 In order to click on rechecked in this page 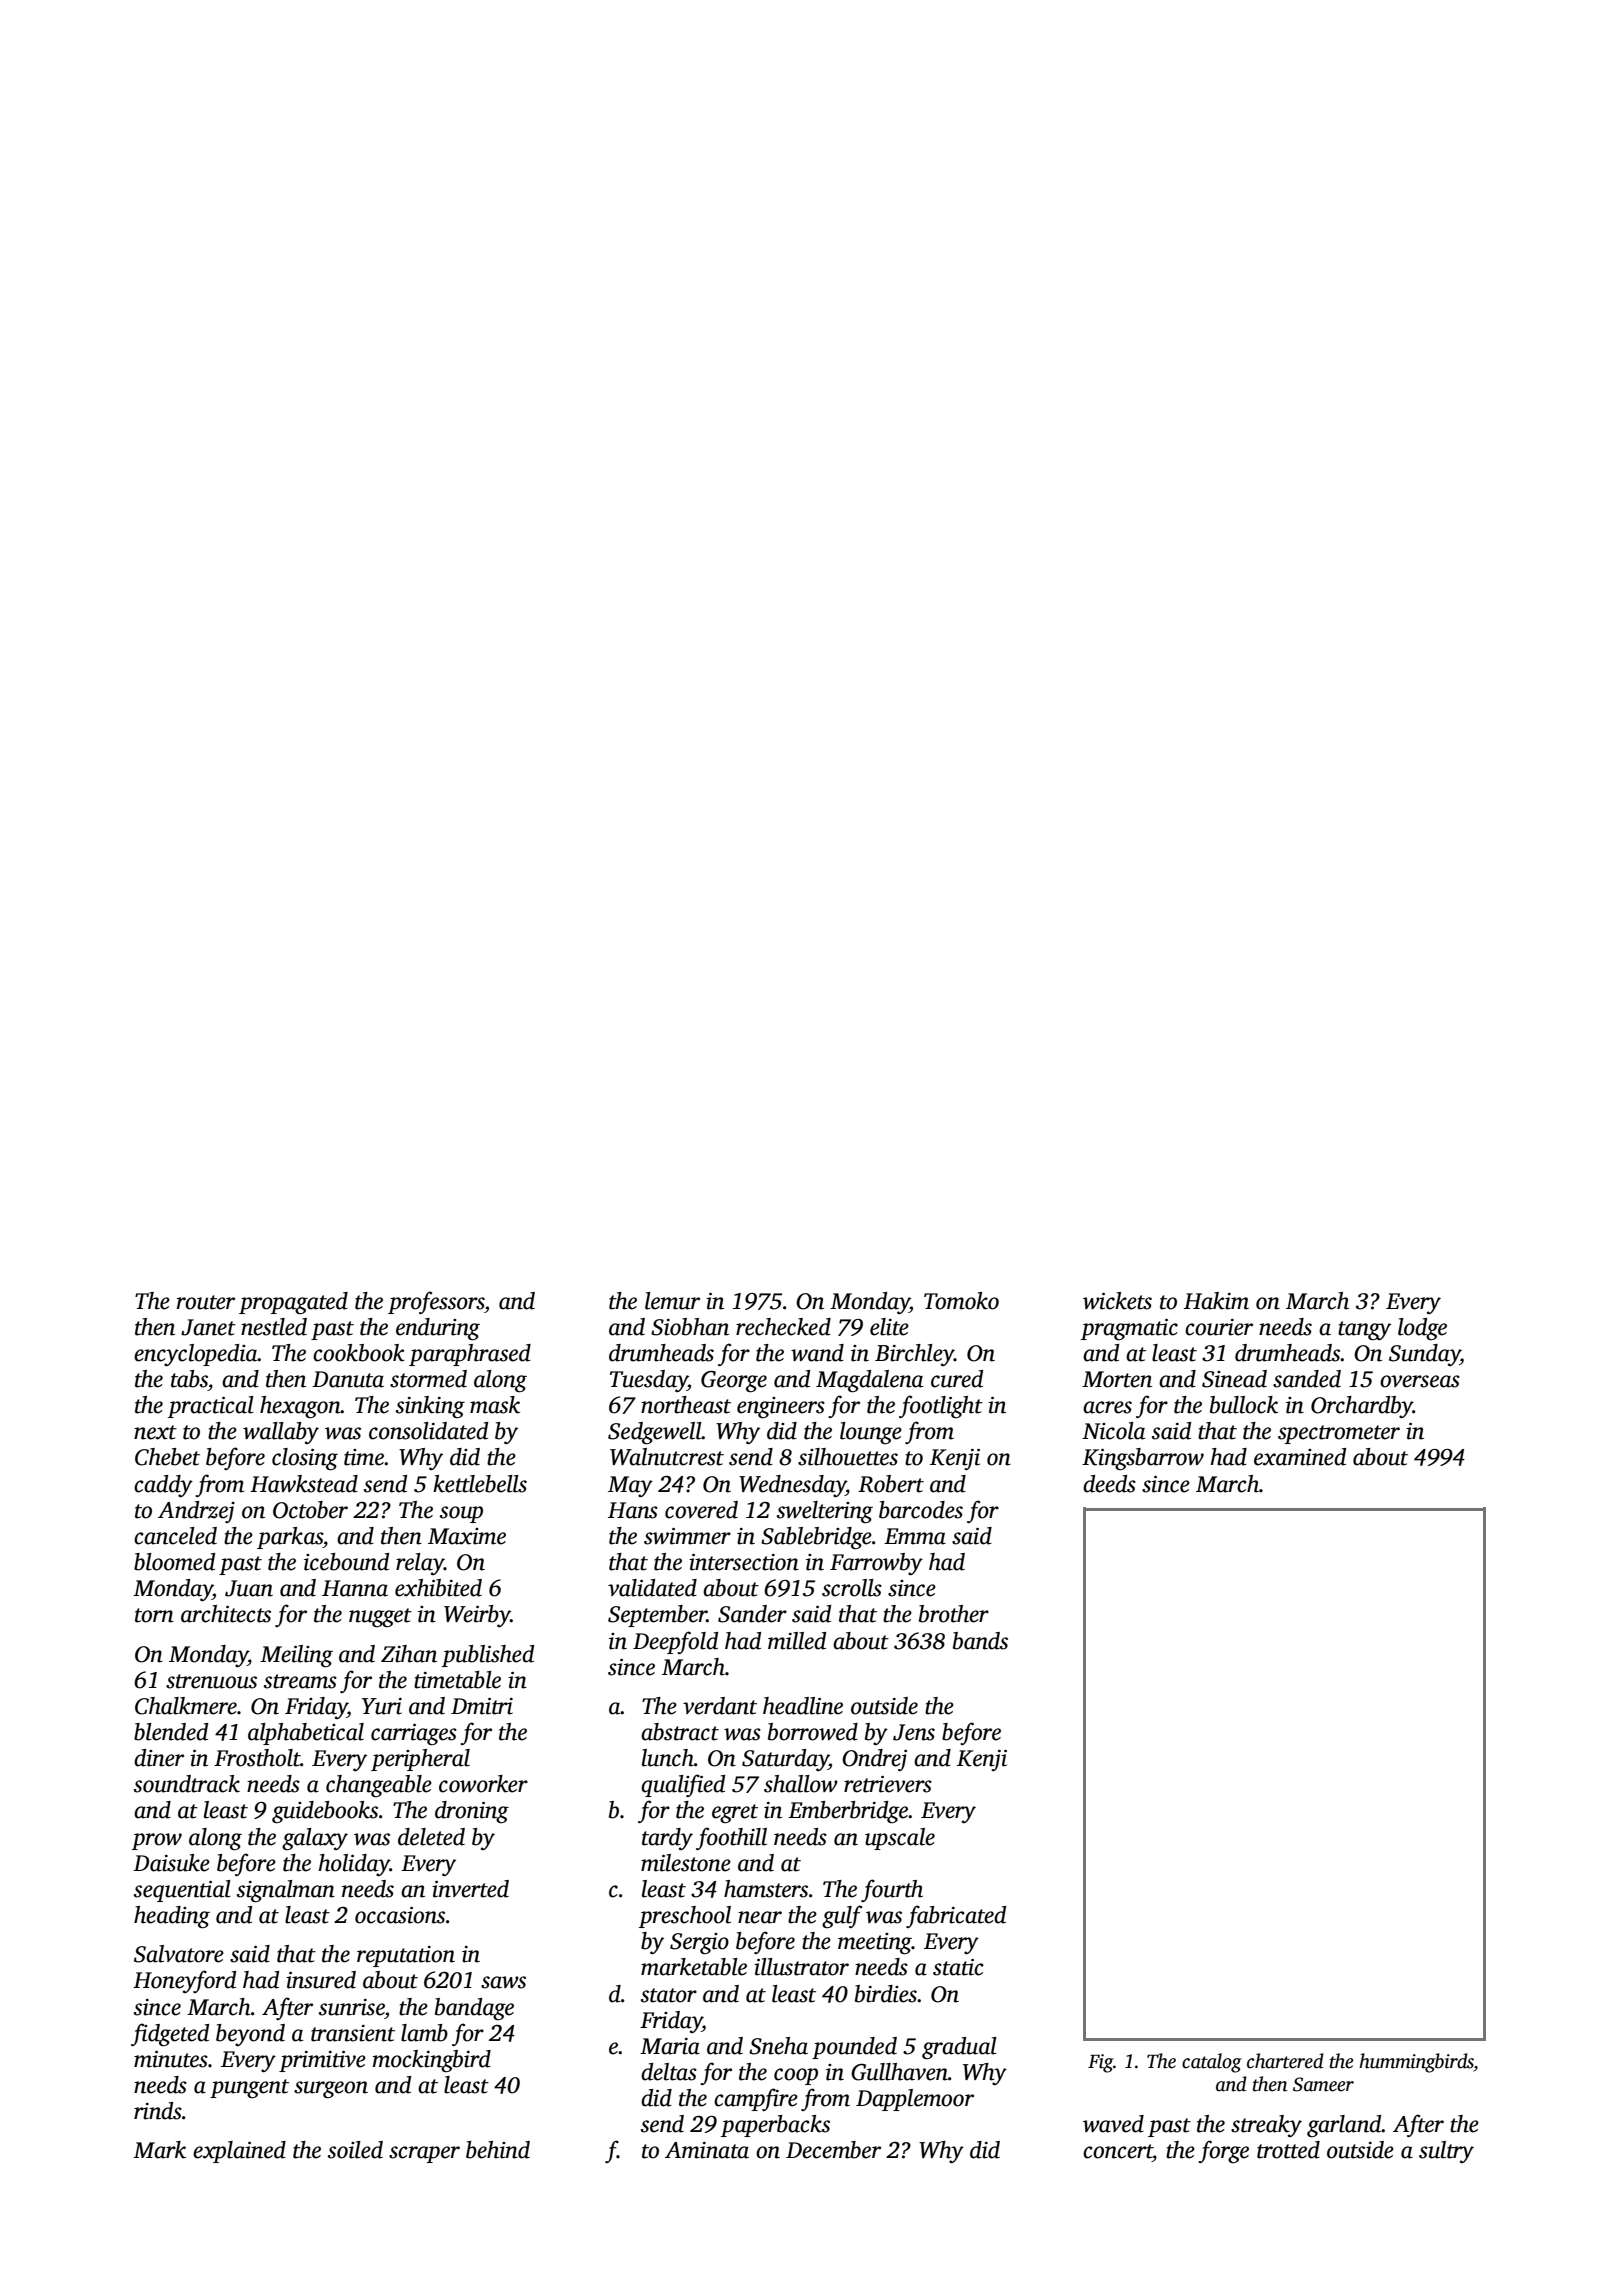, I will do `click(783, 1327)`.
